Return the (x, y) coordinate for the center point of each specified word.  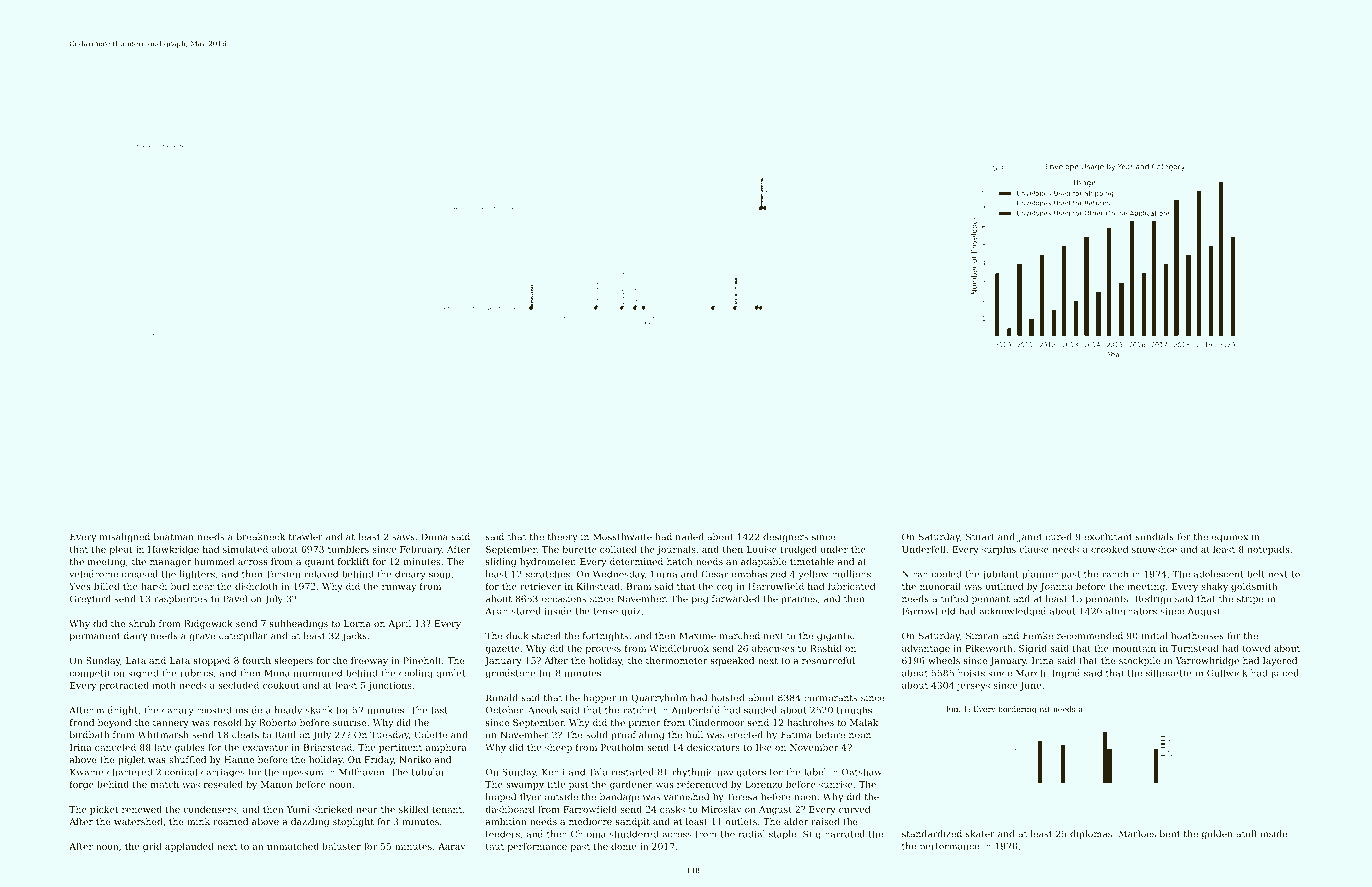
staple (782, 835)
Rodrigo (1153, 600)
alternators (1131, 611)
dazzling (310, 822)
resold (227, 722)
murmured (317, 673)
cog (725, 588)
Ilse (764, 747)
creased (140, 574)
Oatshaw (862, 772)
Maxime (697, 636)
